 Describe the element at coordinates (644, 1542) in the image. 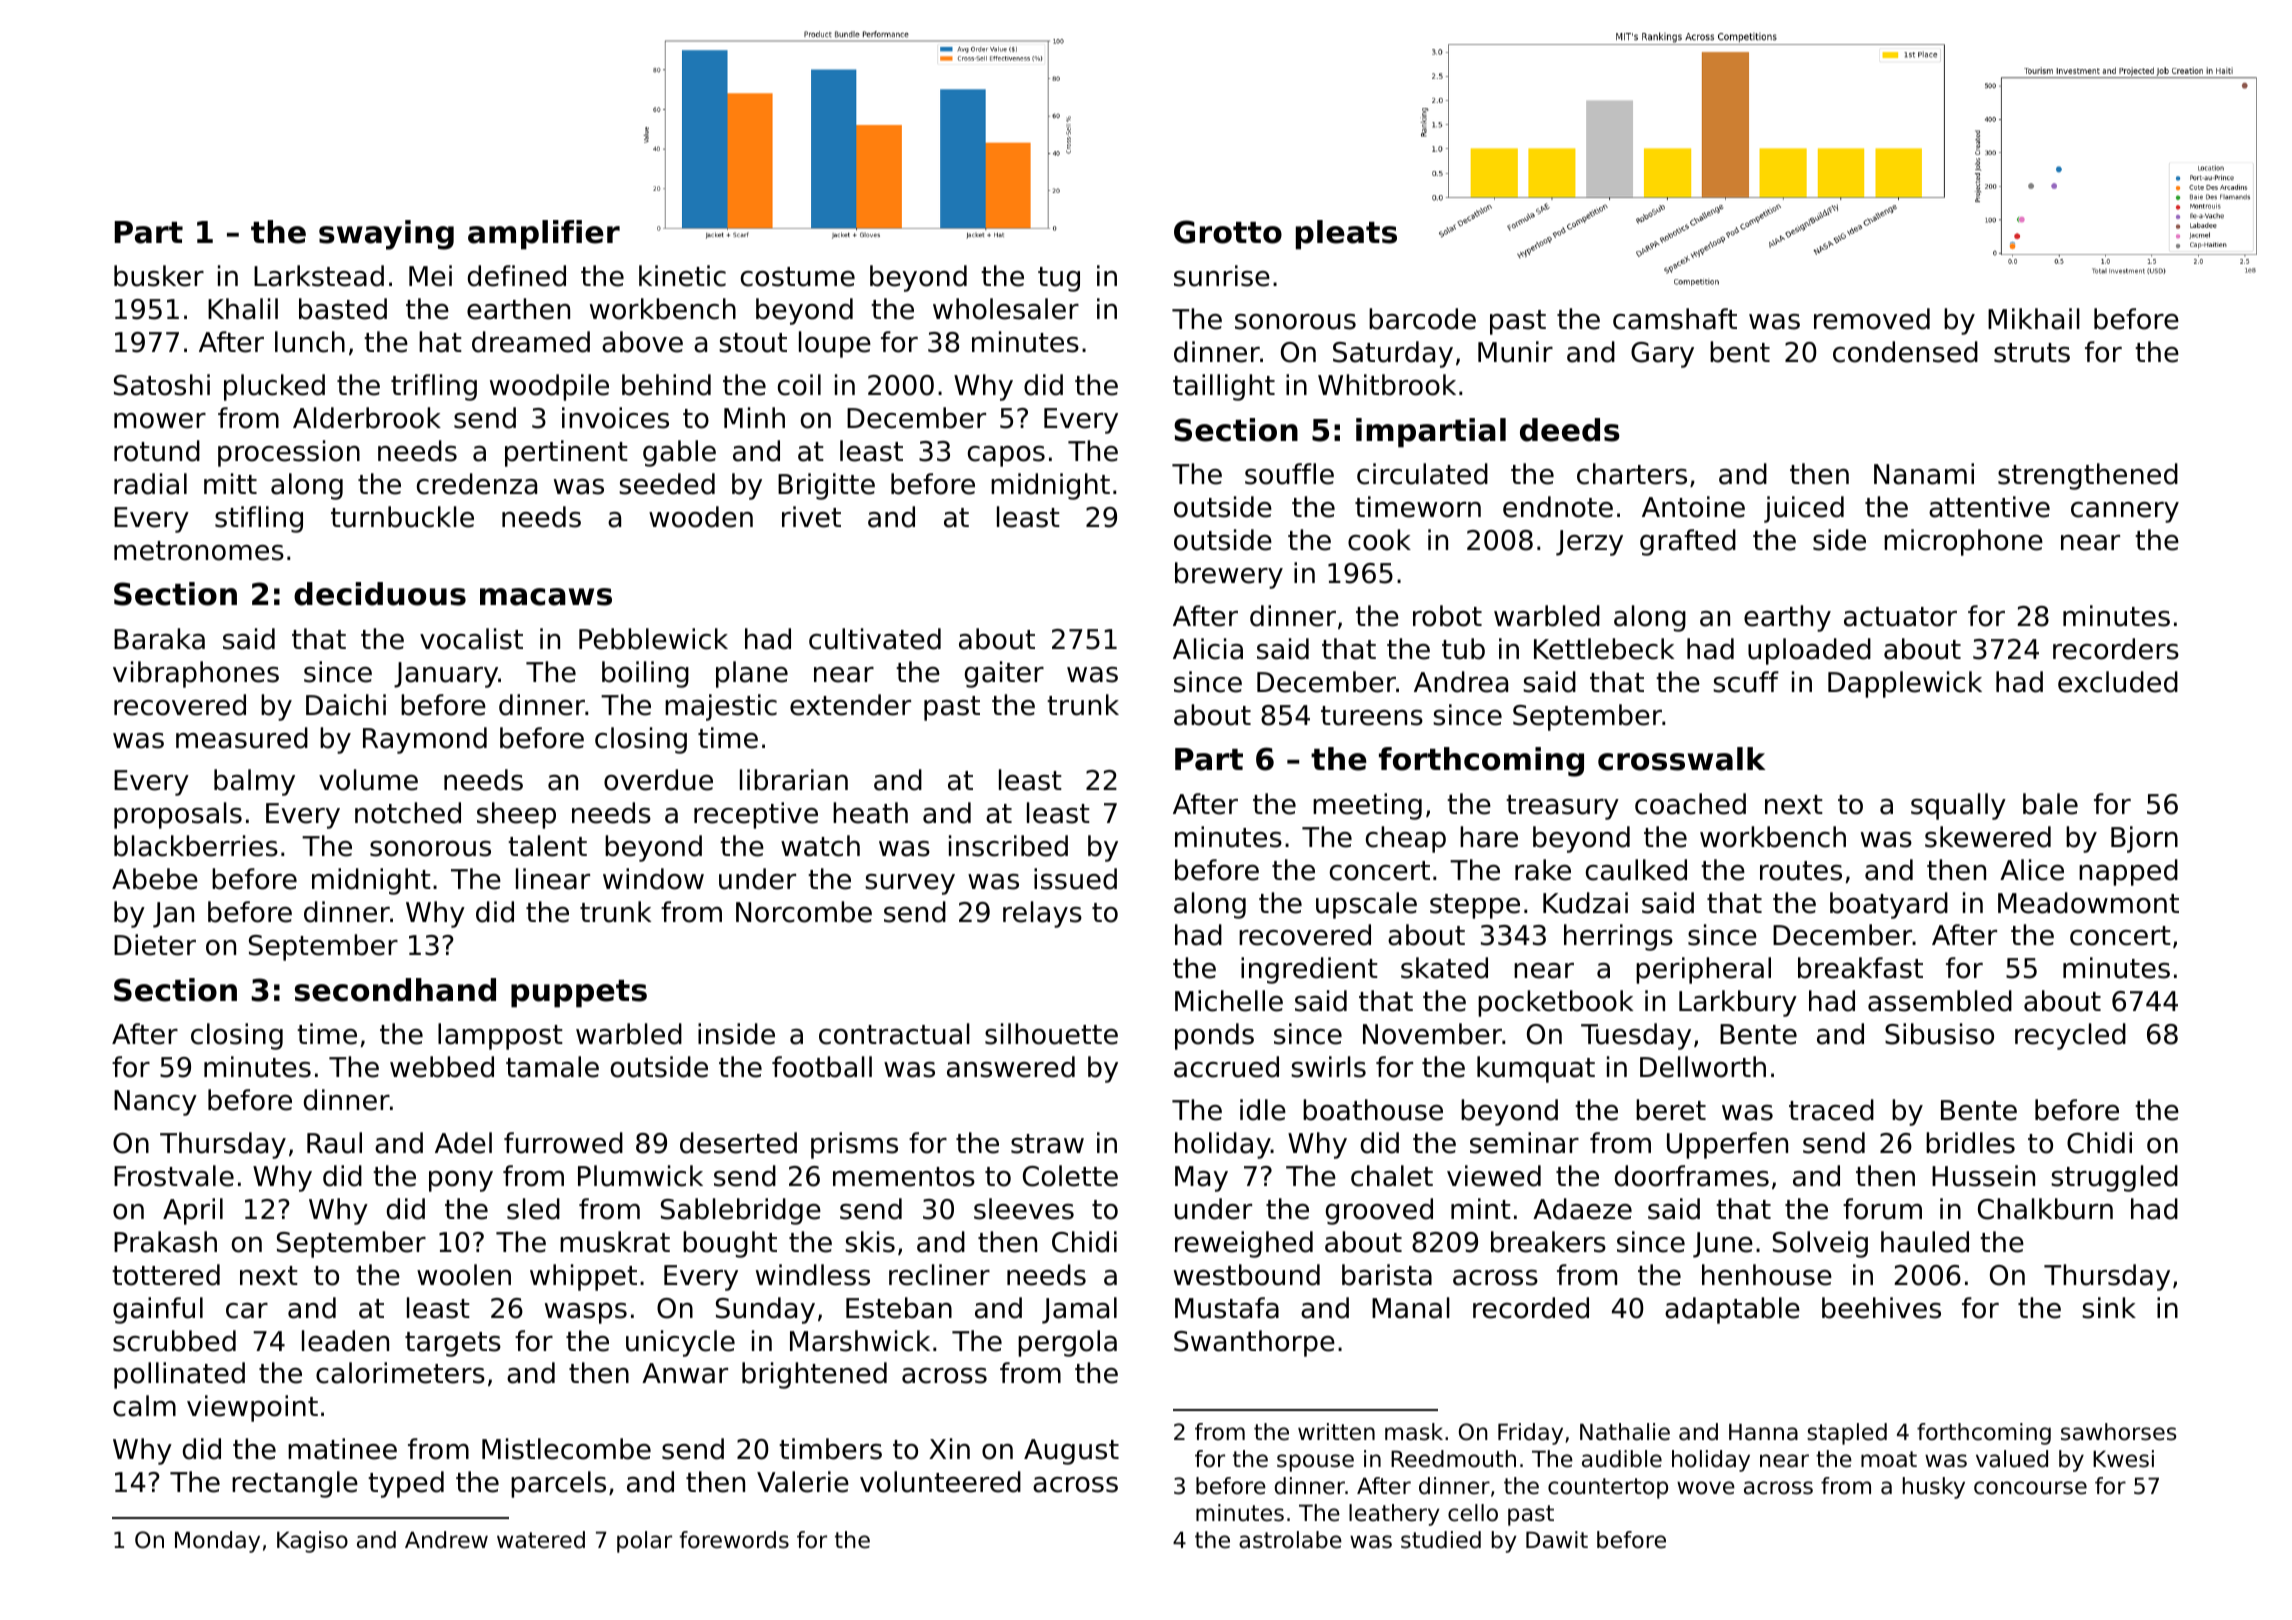

I see `polar` at that location.
